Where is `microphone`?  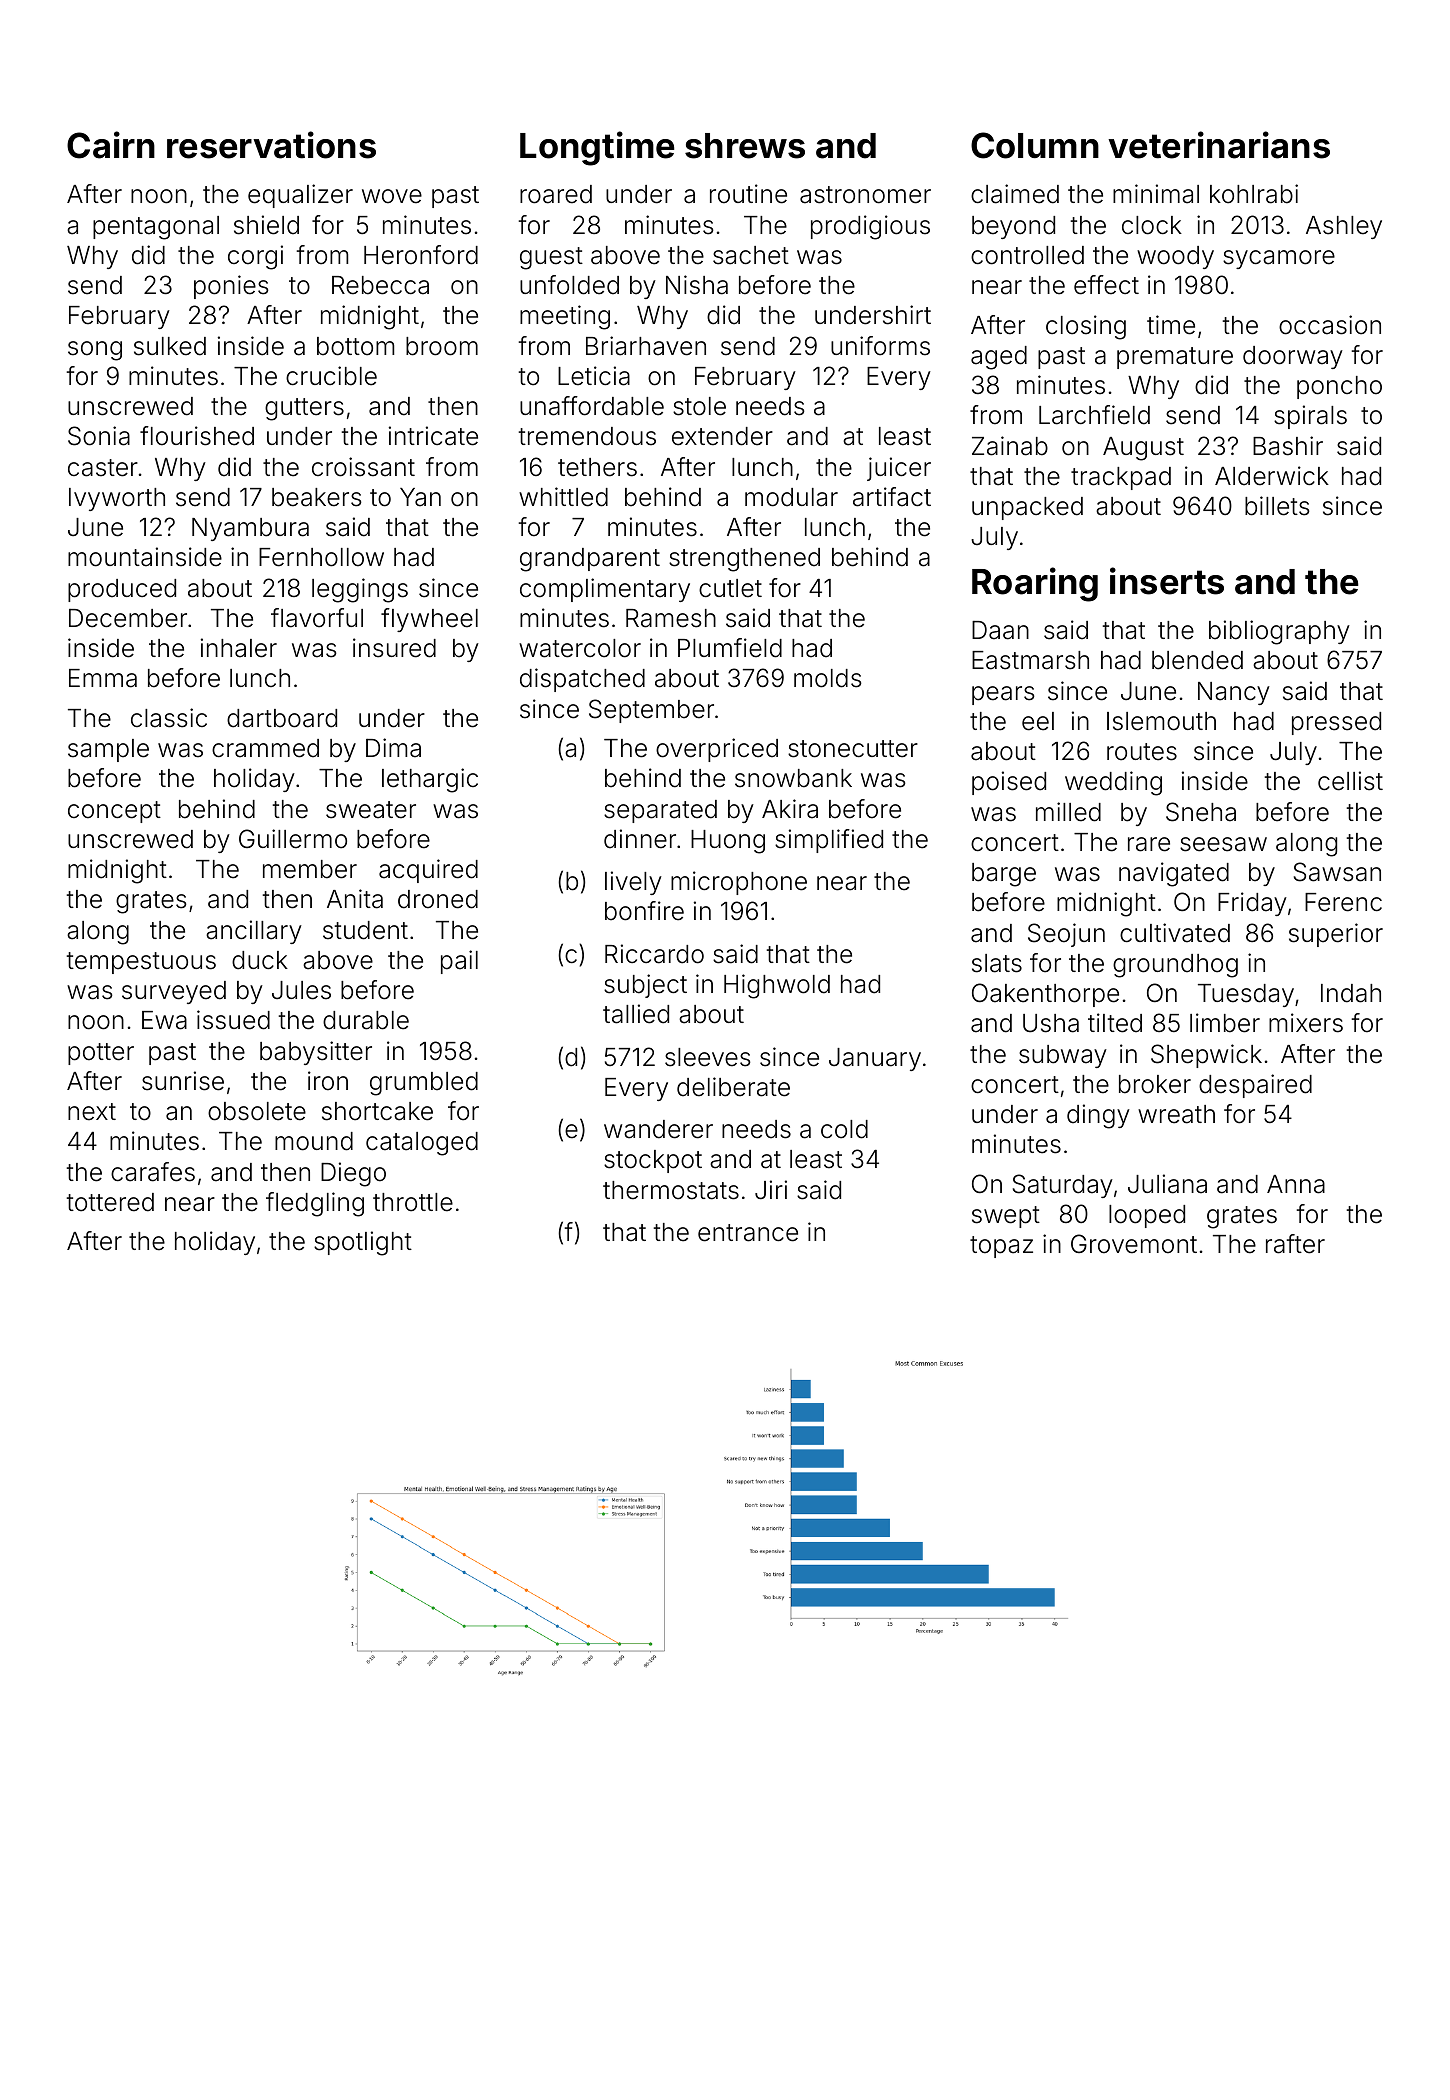
microphone is located at coordinates (739, 883).
